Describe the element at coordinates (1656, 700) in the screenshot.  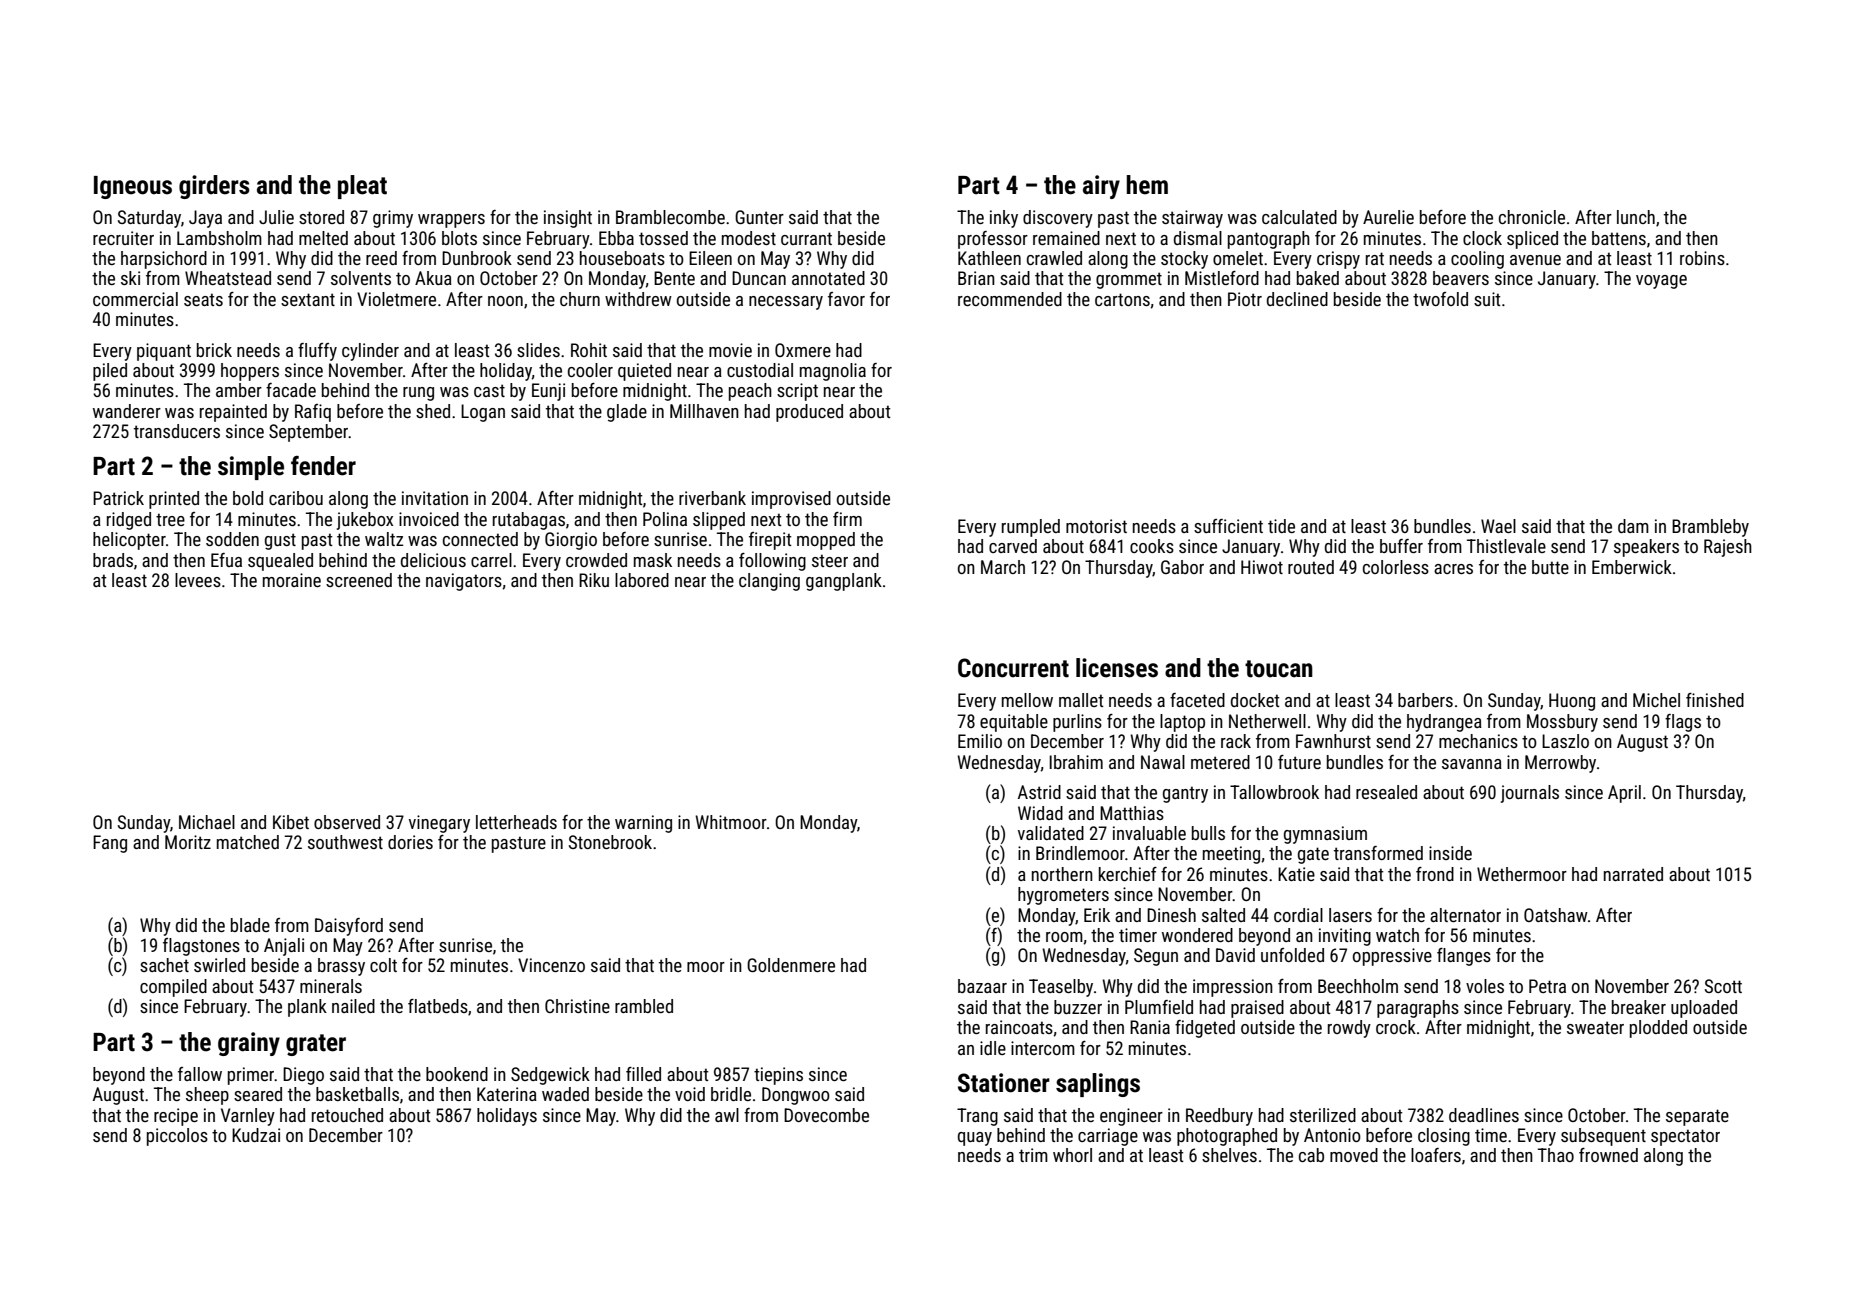
I see `Michel` at that location.
